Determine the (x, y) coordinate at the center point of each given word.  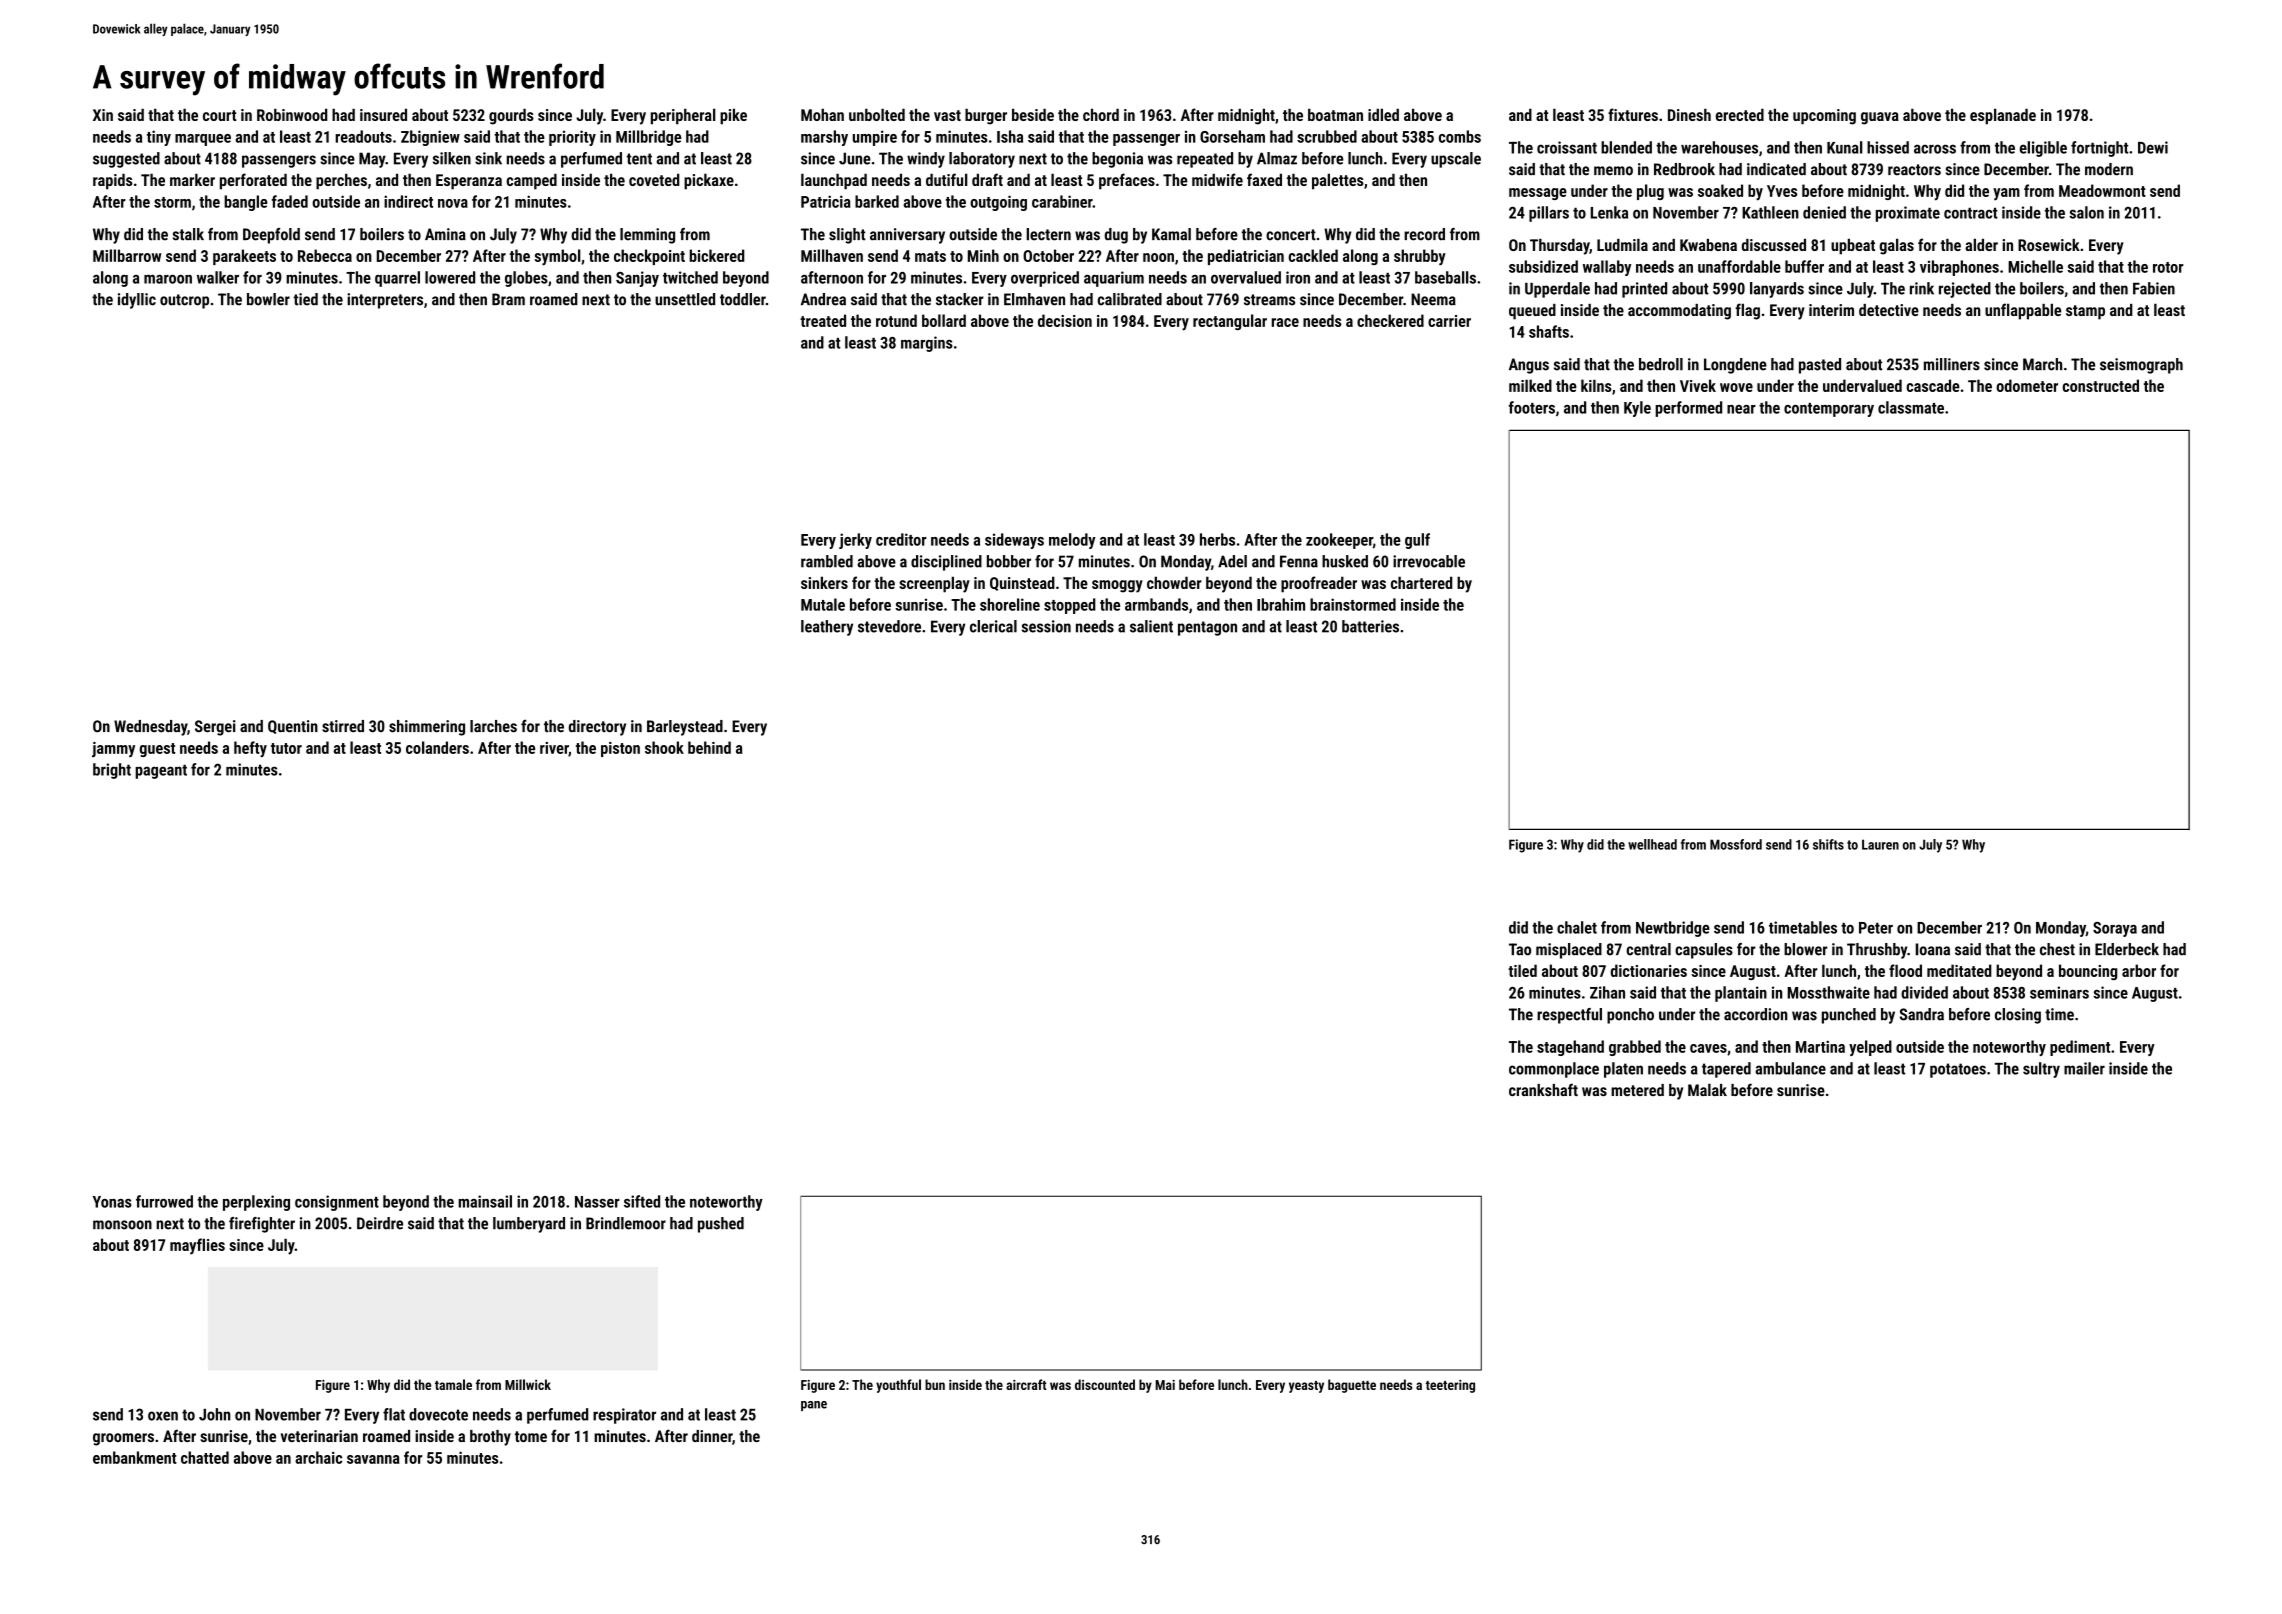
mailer (2084, 1068)
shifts (1828, 844)
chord (1101, 114)
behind (709, 747)
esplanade (2003, 116)
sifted (642, 1201)
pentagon (1207, 628)
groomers (123, 1439)
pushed (721, 1225)
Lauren (1880, 844)
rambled (827, 561)
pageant (161, 771)
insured (383, 114)
